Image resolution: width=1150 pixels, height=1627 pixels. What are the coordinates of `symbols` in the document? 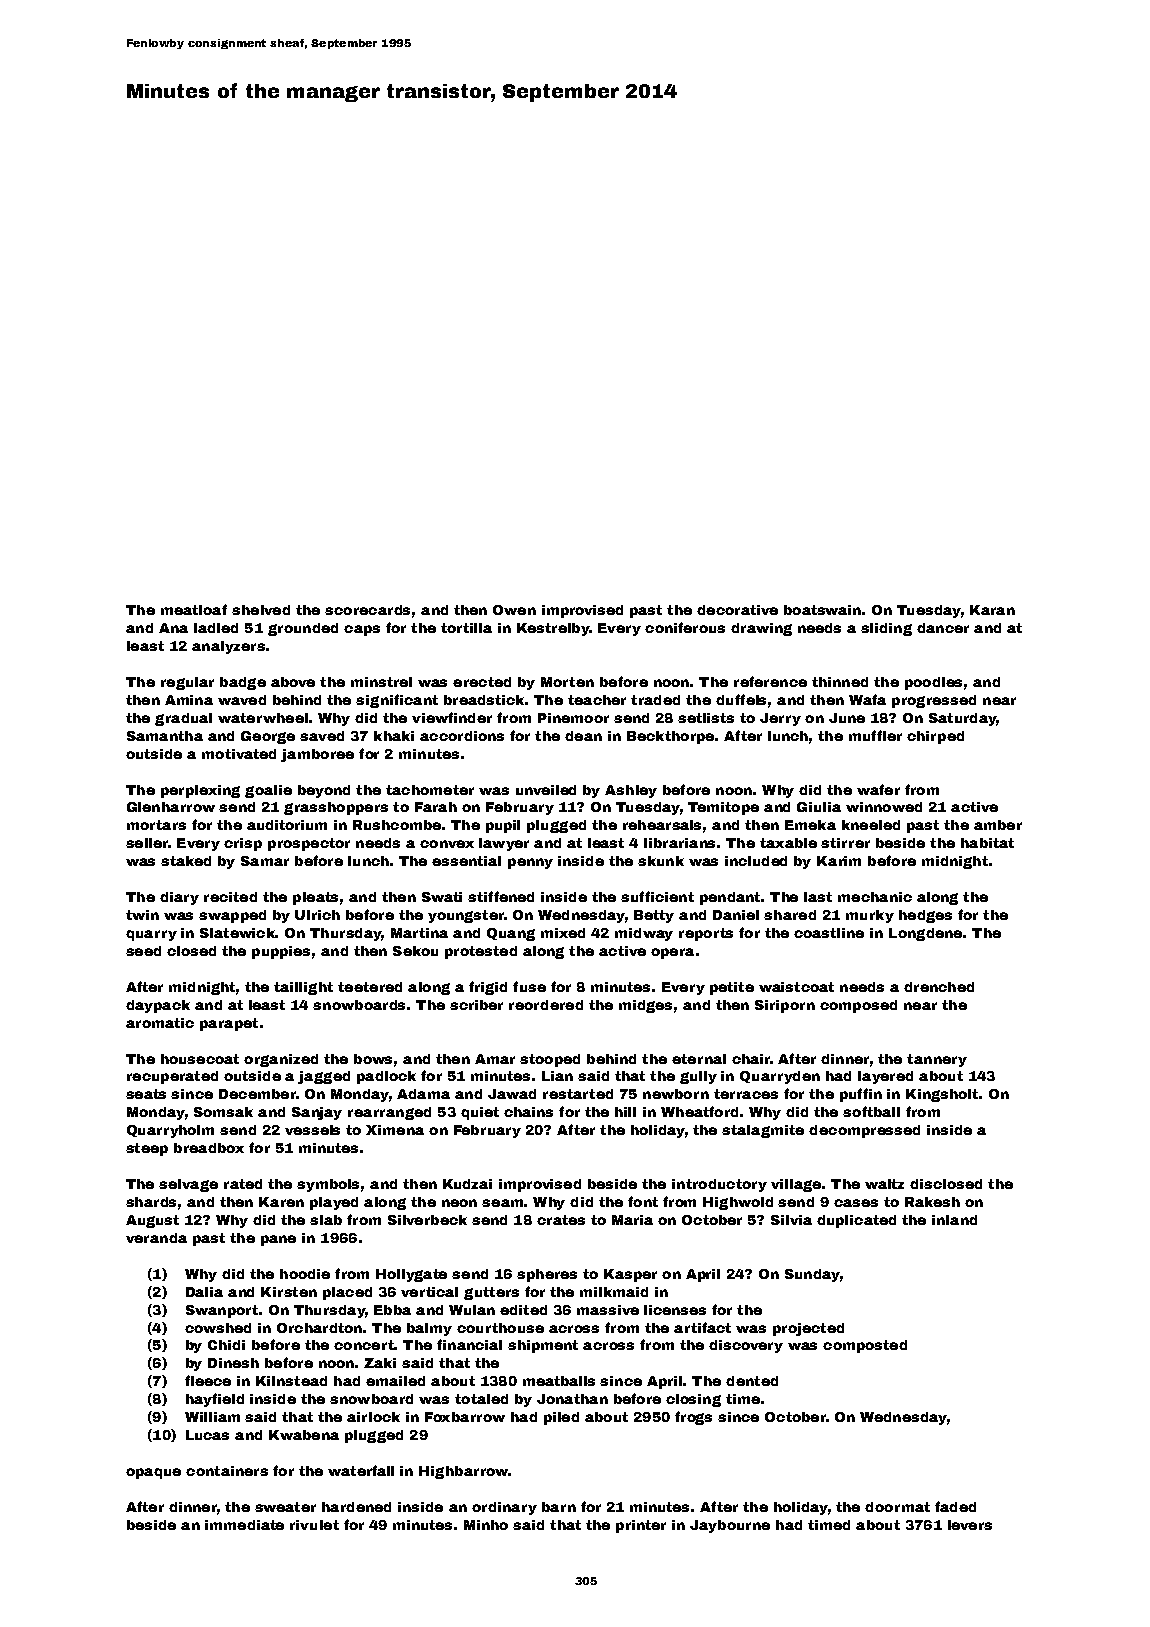 It's located at (328, 1185).
